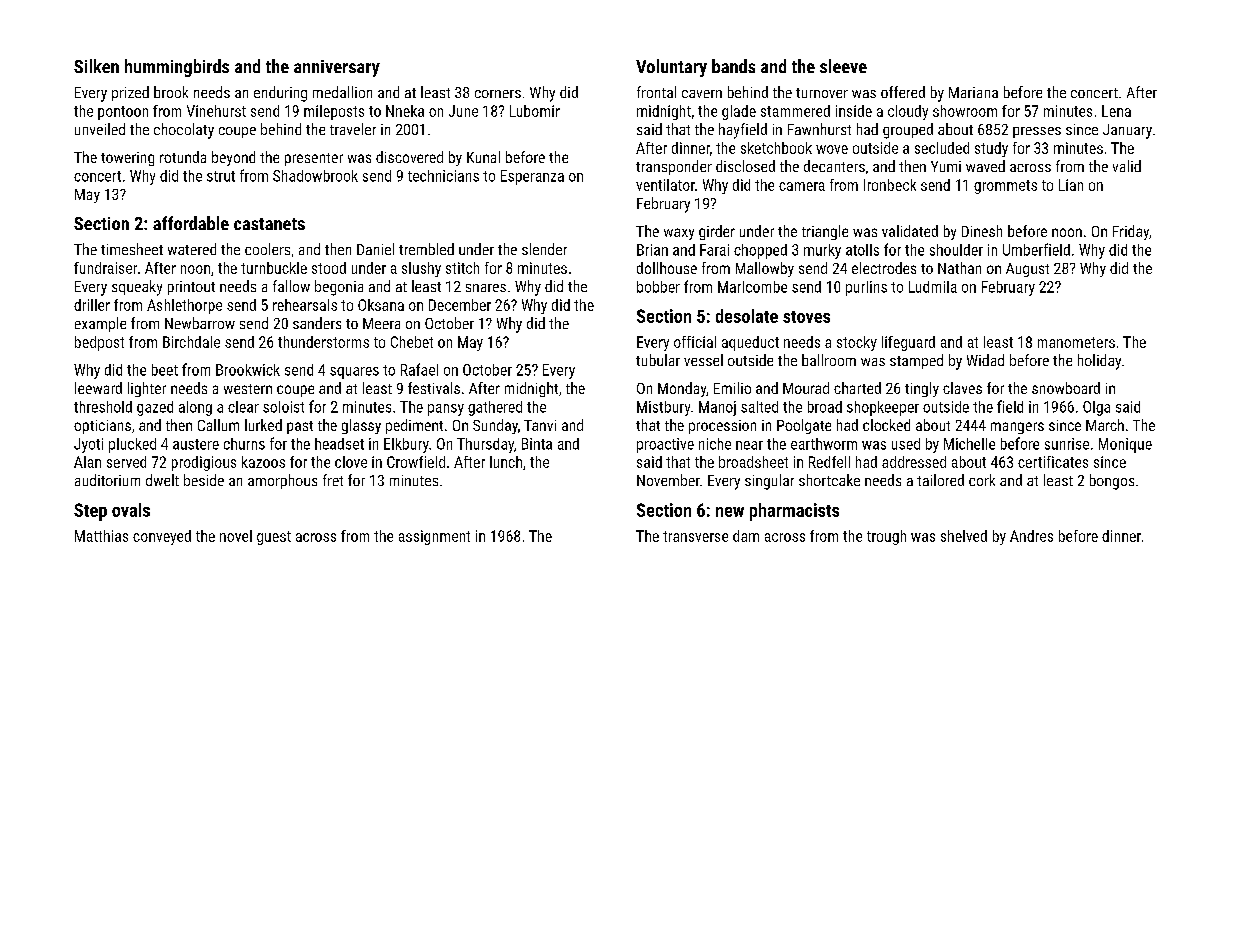  I want to click on Lena, so click(1116, 111).
